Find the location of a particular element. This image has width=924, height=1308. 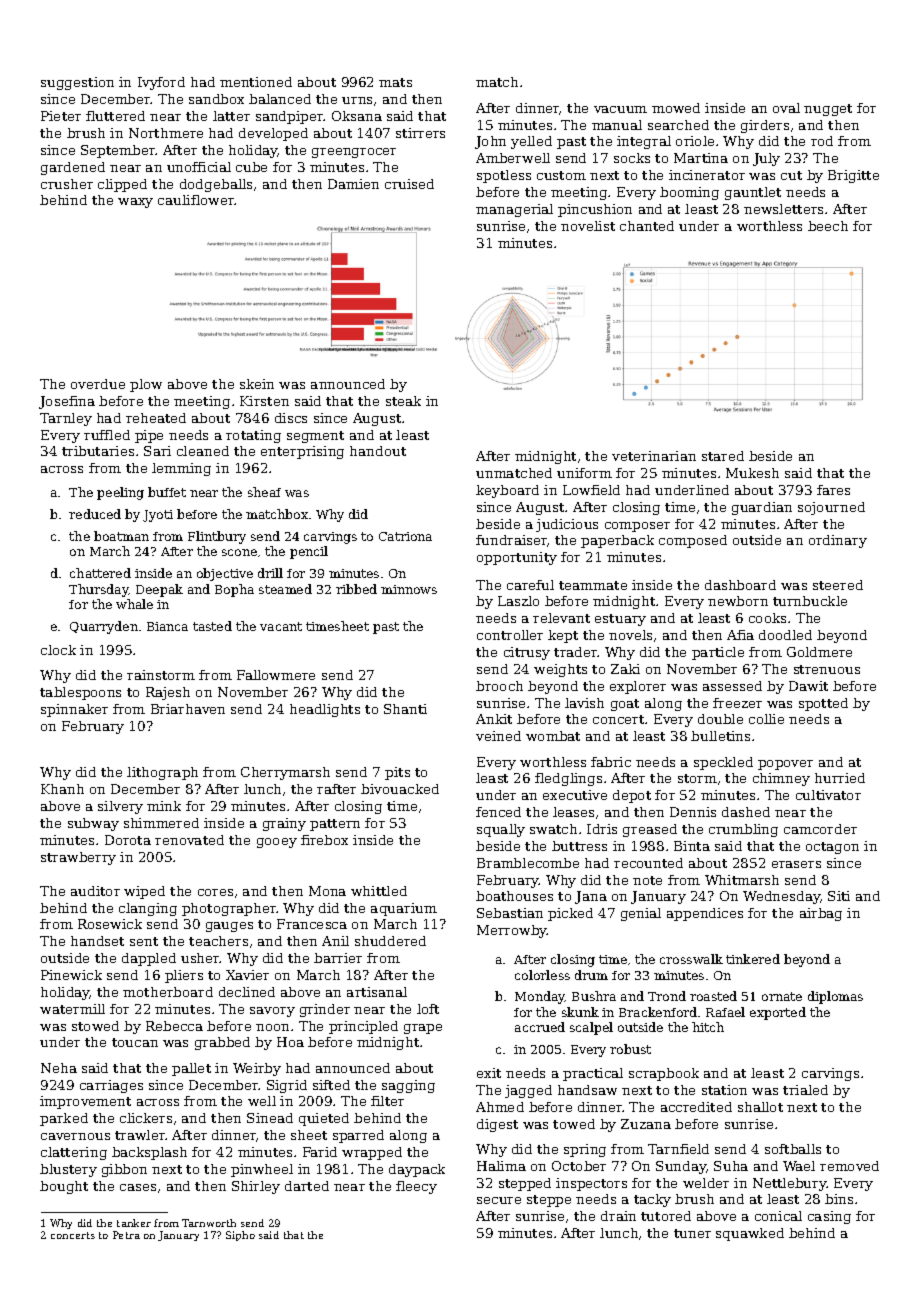

peeling is located at coordinates (120, 493).
